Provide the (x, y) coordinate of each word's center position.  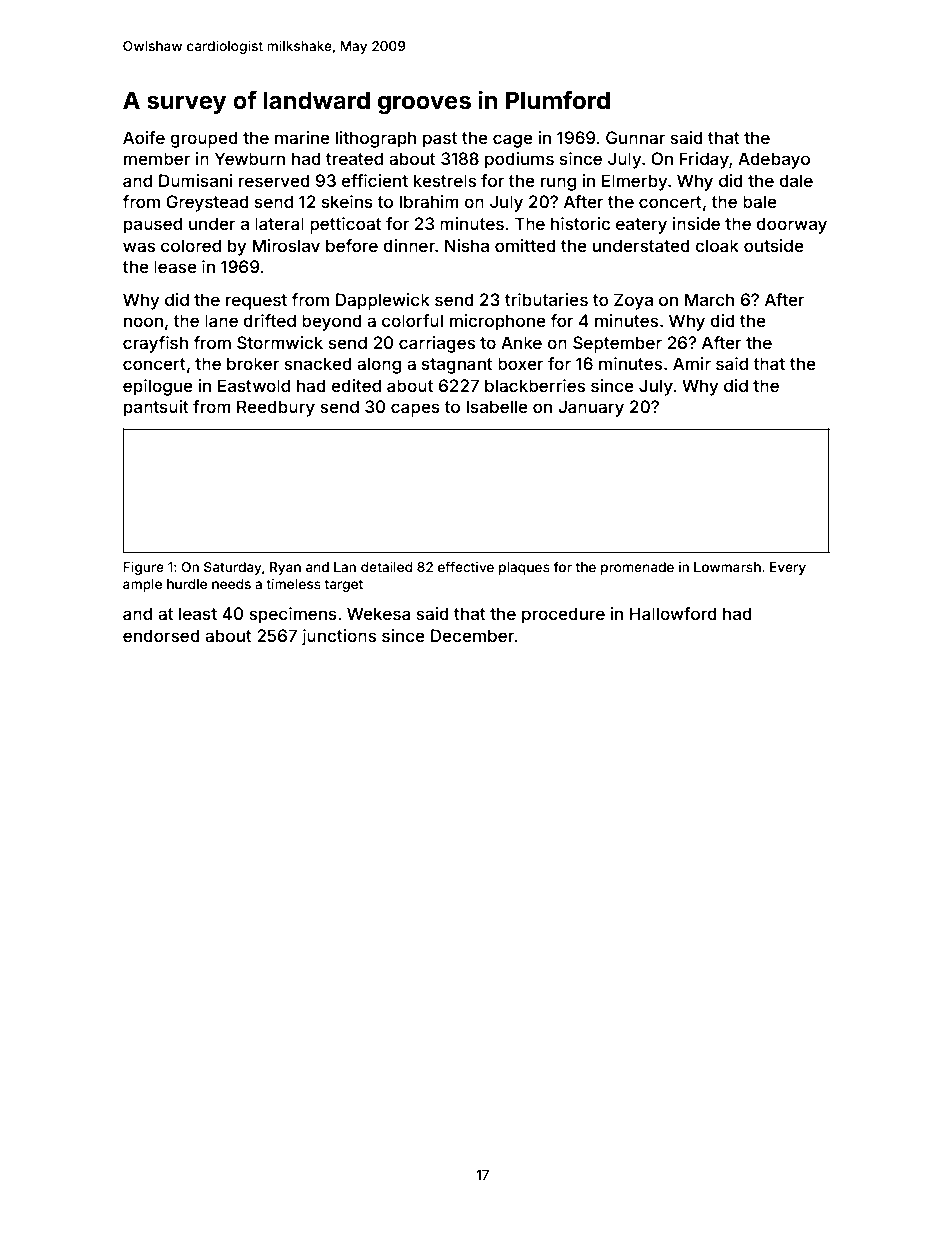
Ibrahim (429, 201)
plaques (524, 568)
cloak (717, 245)
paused (153, 225)
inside (696, 223)
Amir (692, 363)
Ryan (285, 568)
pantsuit (156, 408)
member (157, 158)
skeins (347, 201)
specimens (293, 615)
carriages (437, 344)
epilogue (158, 387)
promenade (637, 568)
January (591, 408)
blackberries (535, 385)
